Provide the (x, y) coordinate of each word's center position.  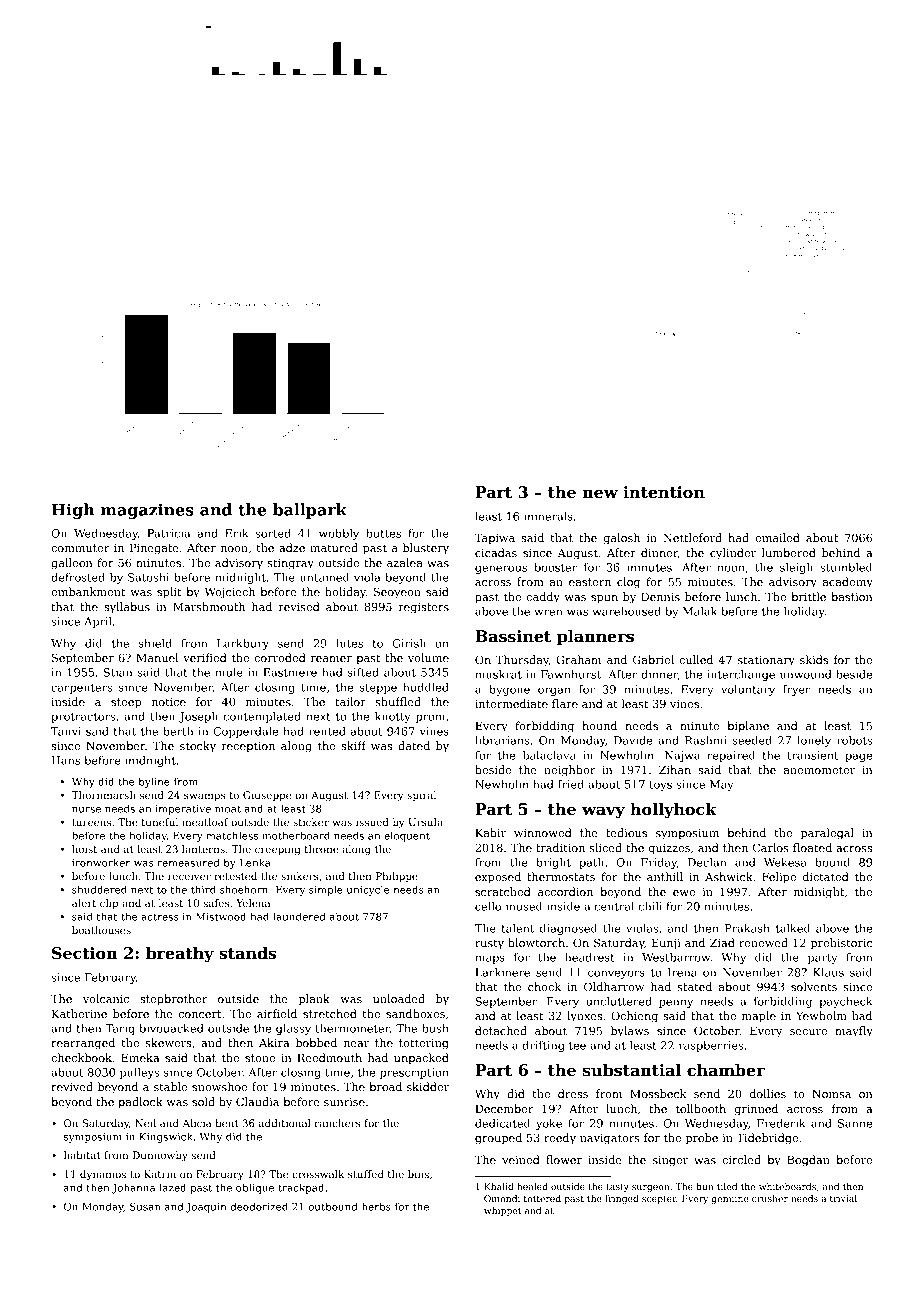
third (203, 889)
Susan (145, 1206)
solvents (814, 986)
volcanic (106, 998)
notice (169, 702)
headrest (590, 957)
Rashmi (706, 740)
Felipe (779, 878)
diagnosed (568, 929)
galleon (71, 564)
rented (327, 731)
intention (664, 492)
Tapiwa (495, 539)
